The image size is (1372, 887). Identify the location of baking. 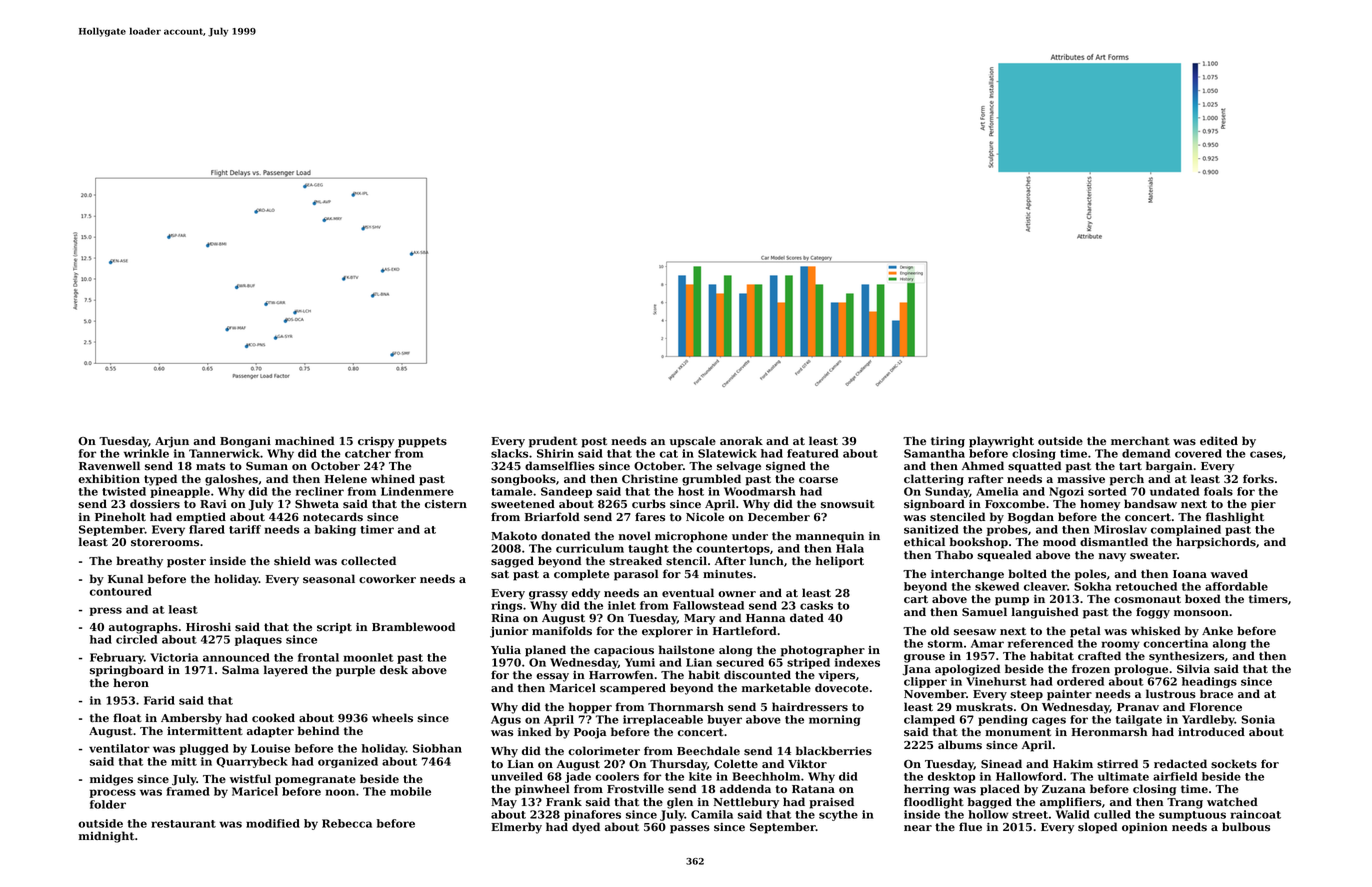
(335, 530).
